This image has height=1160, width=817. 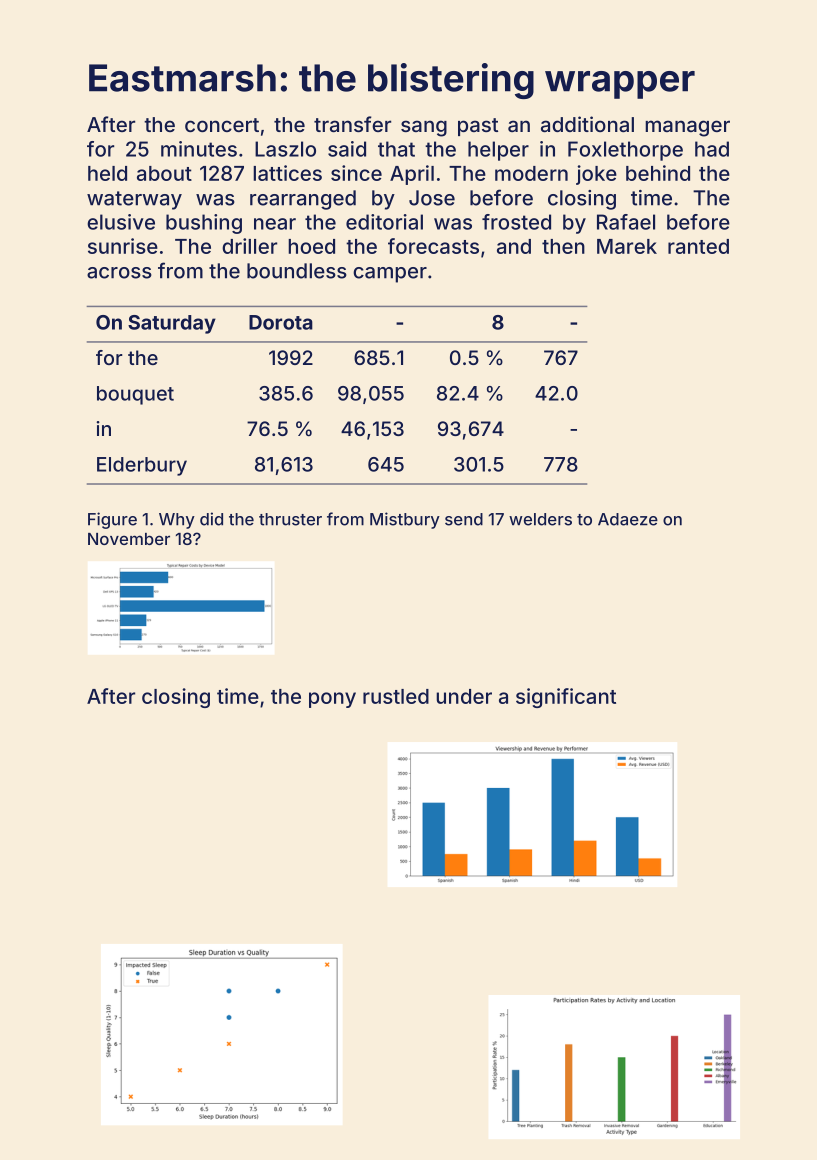 I want to click on Adaeze, so click(x=628, y=519).
